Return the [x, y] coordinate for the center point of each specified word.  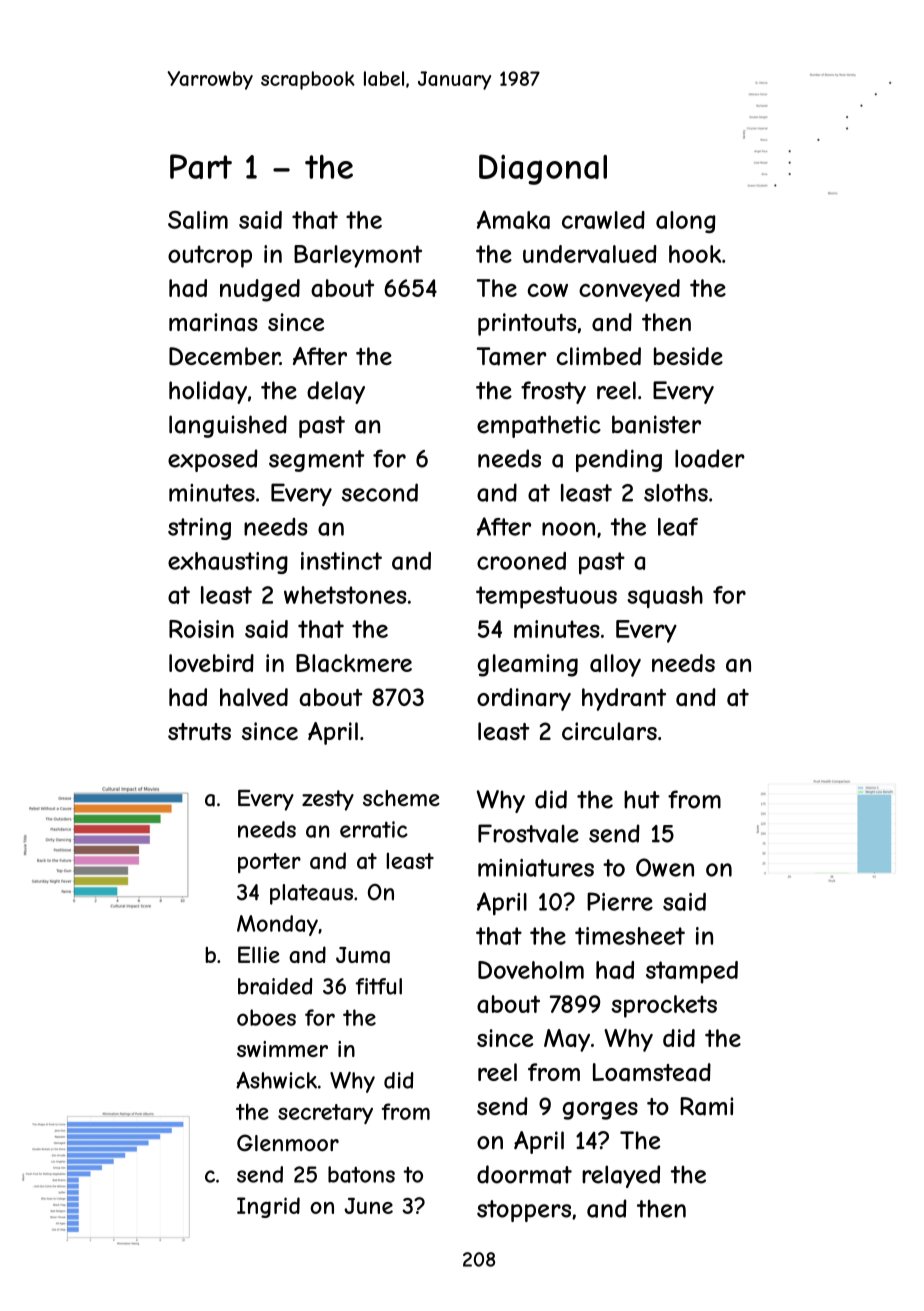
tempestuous [546, 597]
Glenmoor [288, 1143]
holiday [208, 392]
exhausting [228, 563]
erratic [374, 829]
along [685, 222]
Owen [665, 867]
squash [665, 597]
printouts [527, 324]
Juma [363, 955]
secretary [325, 1114]
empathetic [539, 426]
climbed [599, 356]
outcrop [210, 256]
